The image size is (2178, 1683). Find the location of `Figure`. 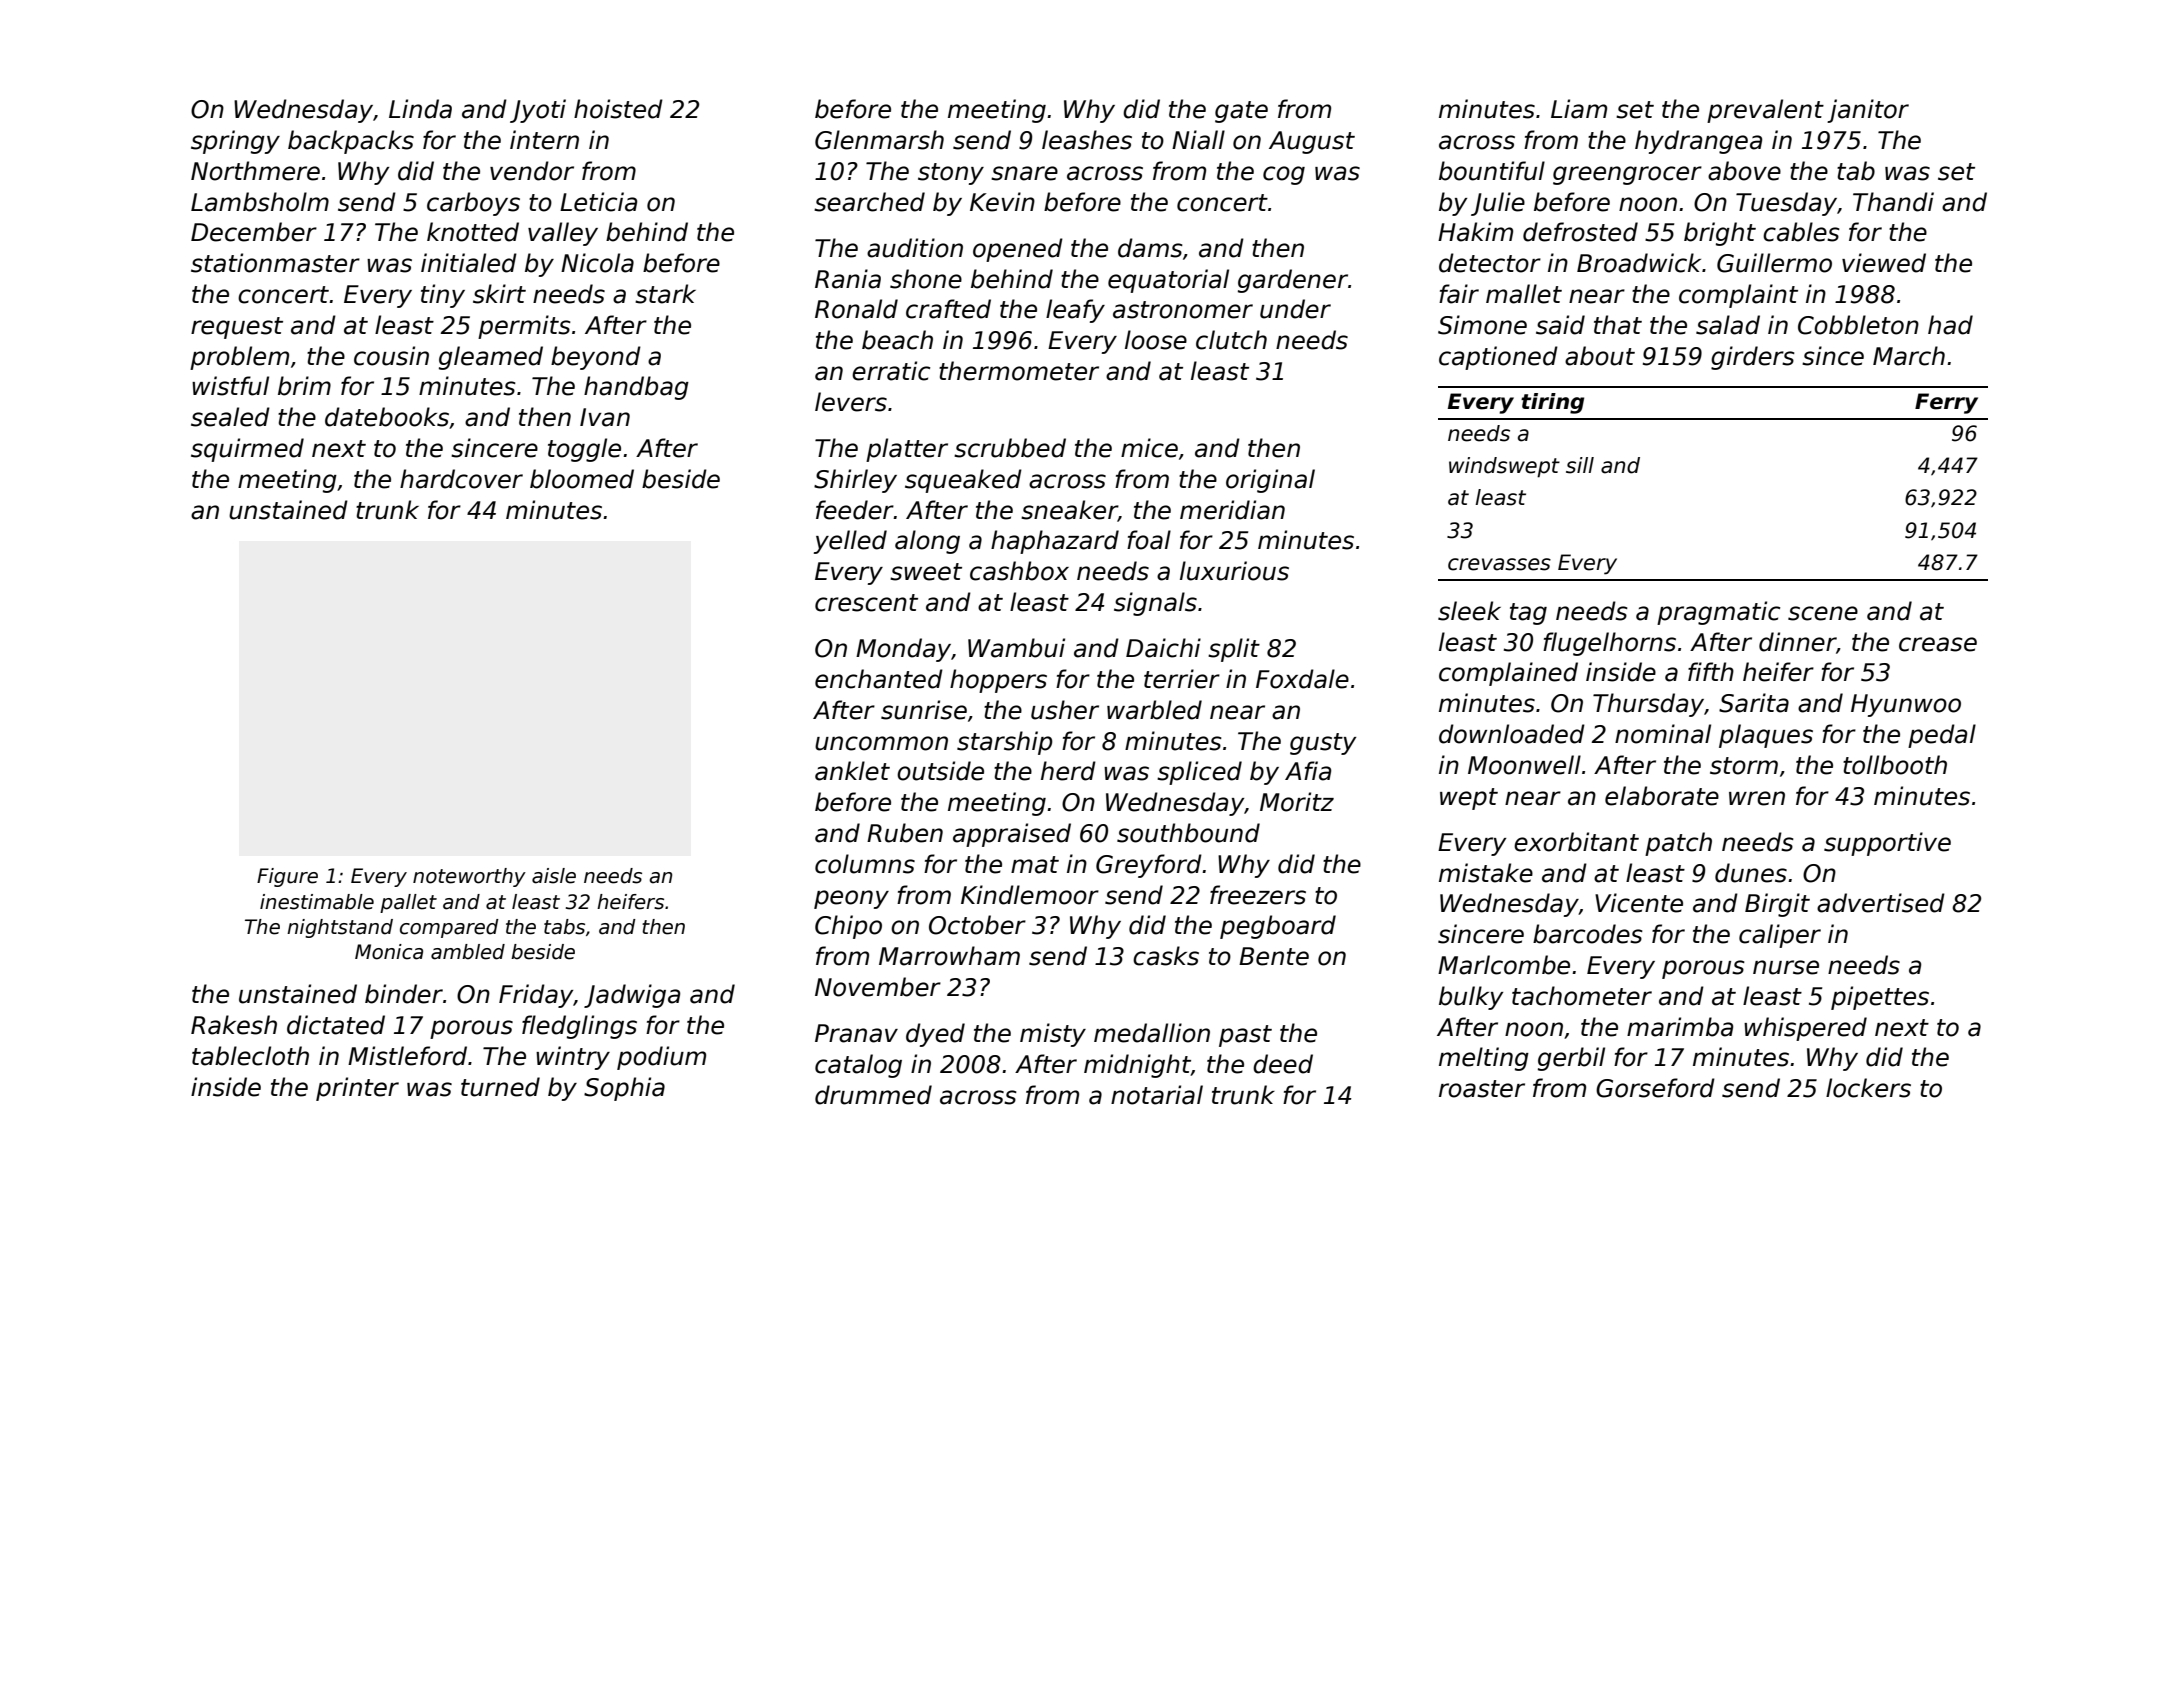

Figure is located at coordinates (287, 877).
